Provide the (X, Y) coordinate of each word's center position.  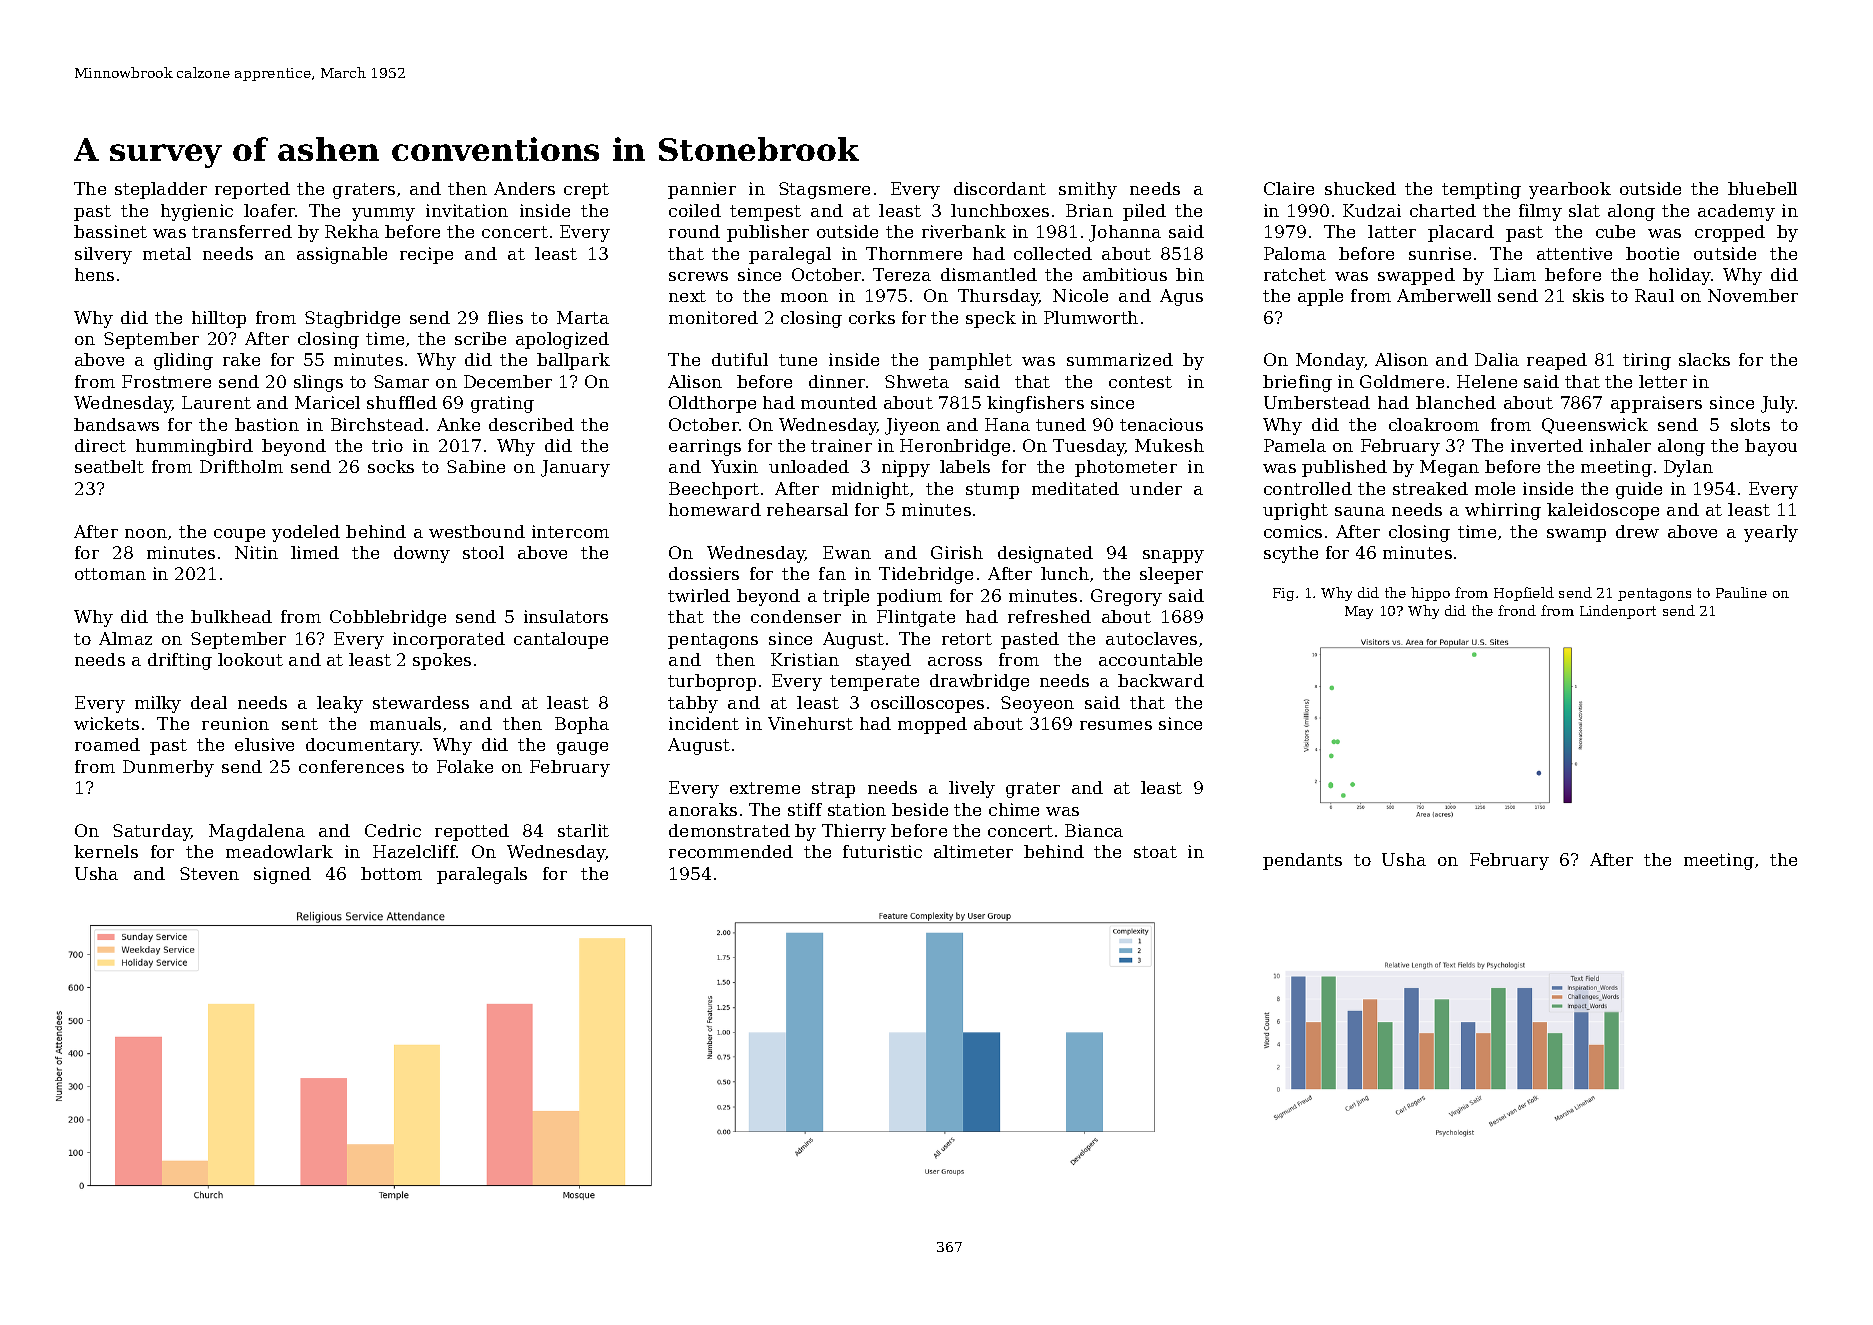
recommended (731, 851)
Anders (524, 188)
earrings (705, 447)
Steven (209, 873)
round (694, 231)
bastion (267, 424)
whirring (1503, 511)
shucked (1360, 188)
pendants (1302, 861)
